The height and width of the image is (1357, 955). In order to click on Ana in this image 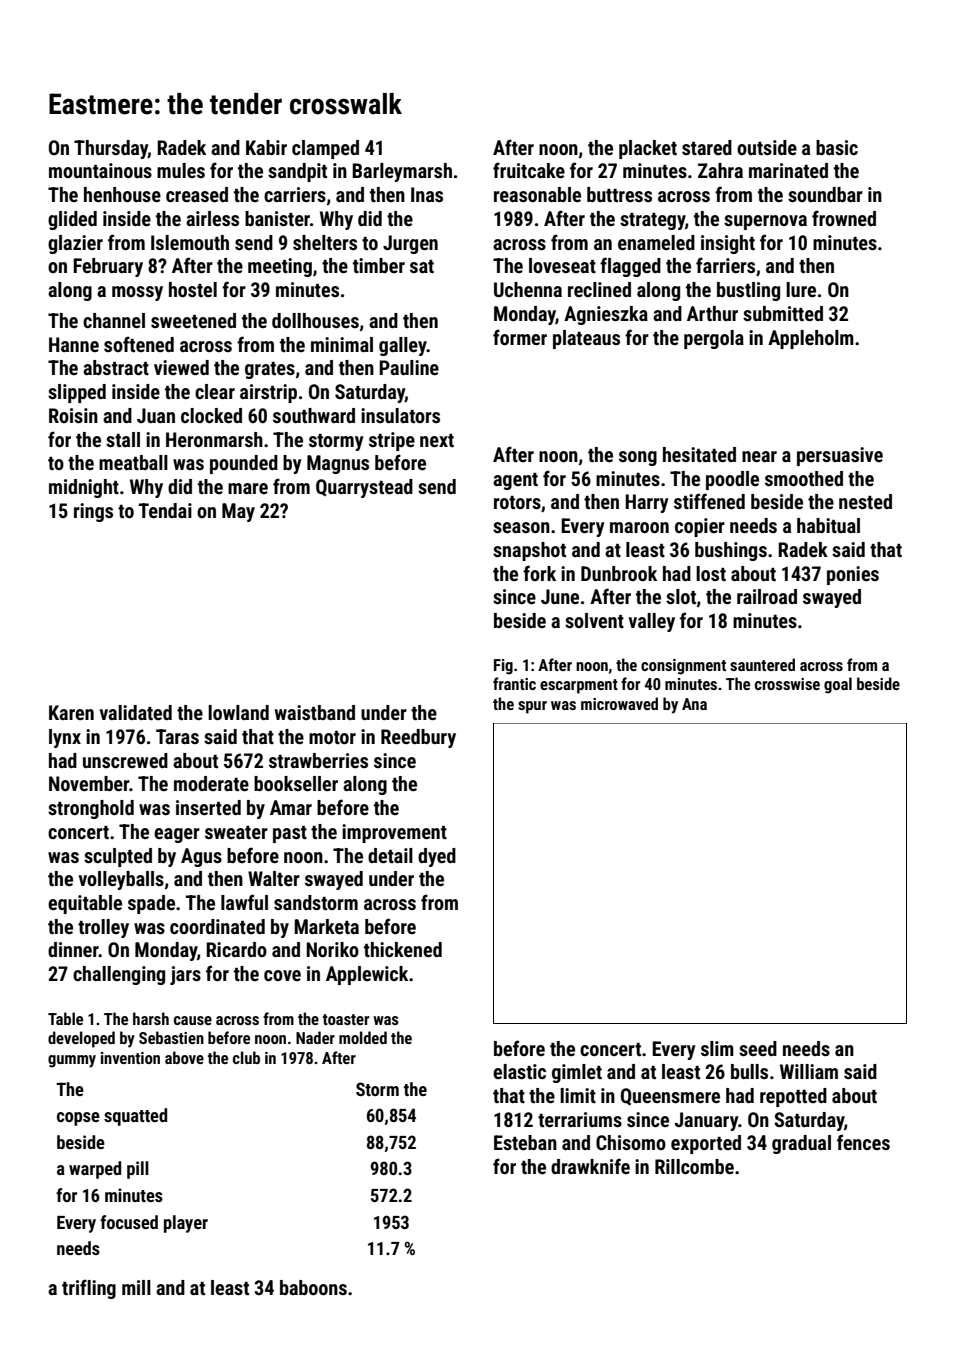, I will do `click(694, 704)`.
